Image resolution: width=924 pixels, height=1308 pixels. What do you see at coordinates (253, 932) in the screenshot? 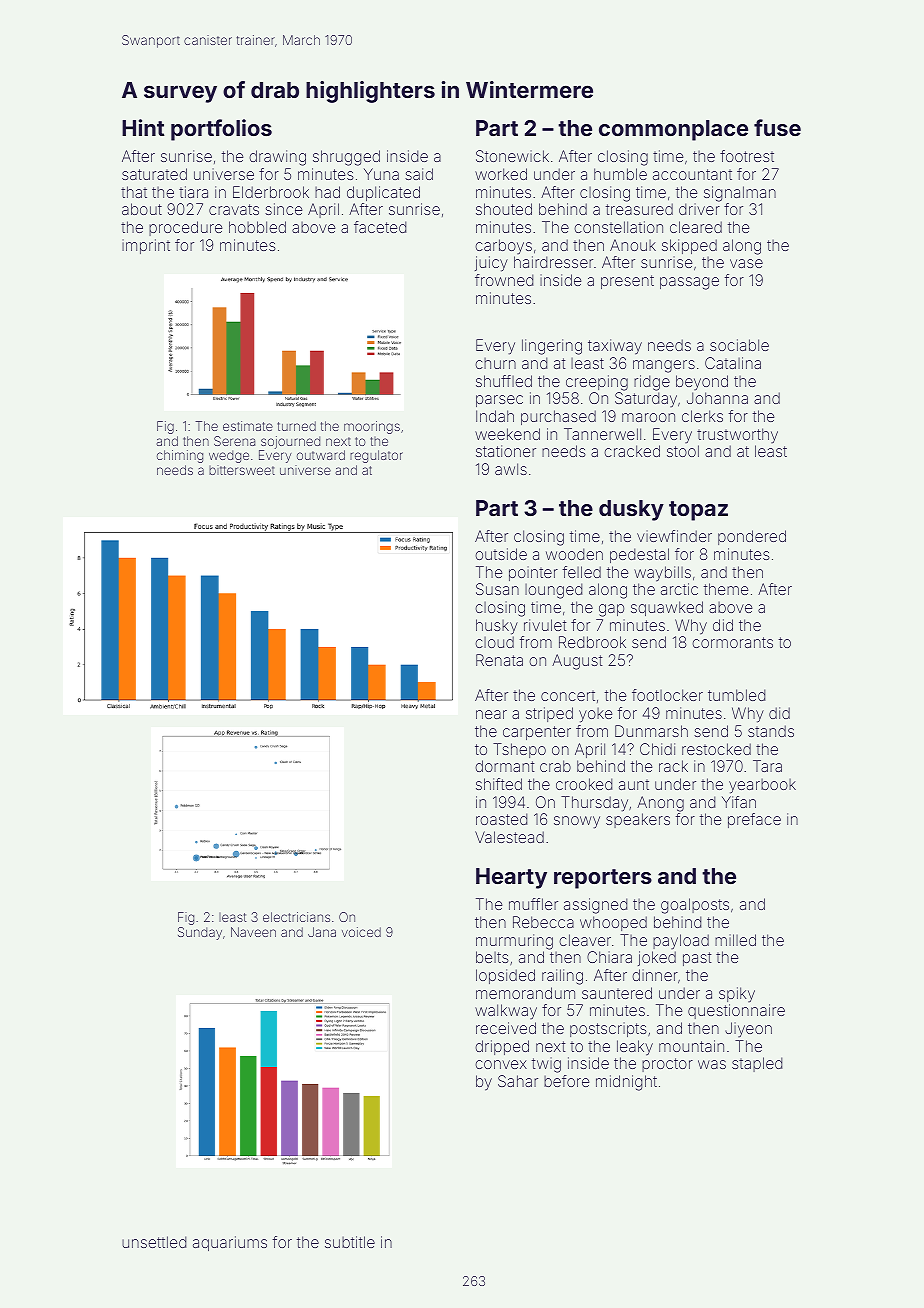
I see `Naveen` at bounding box center [253, 932].
